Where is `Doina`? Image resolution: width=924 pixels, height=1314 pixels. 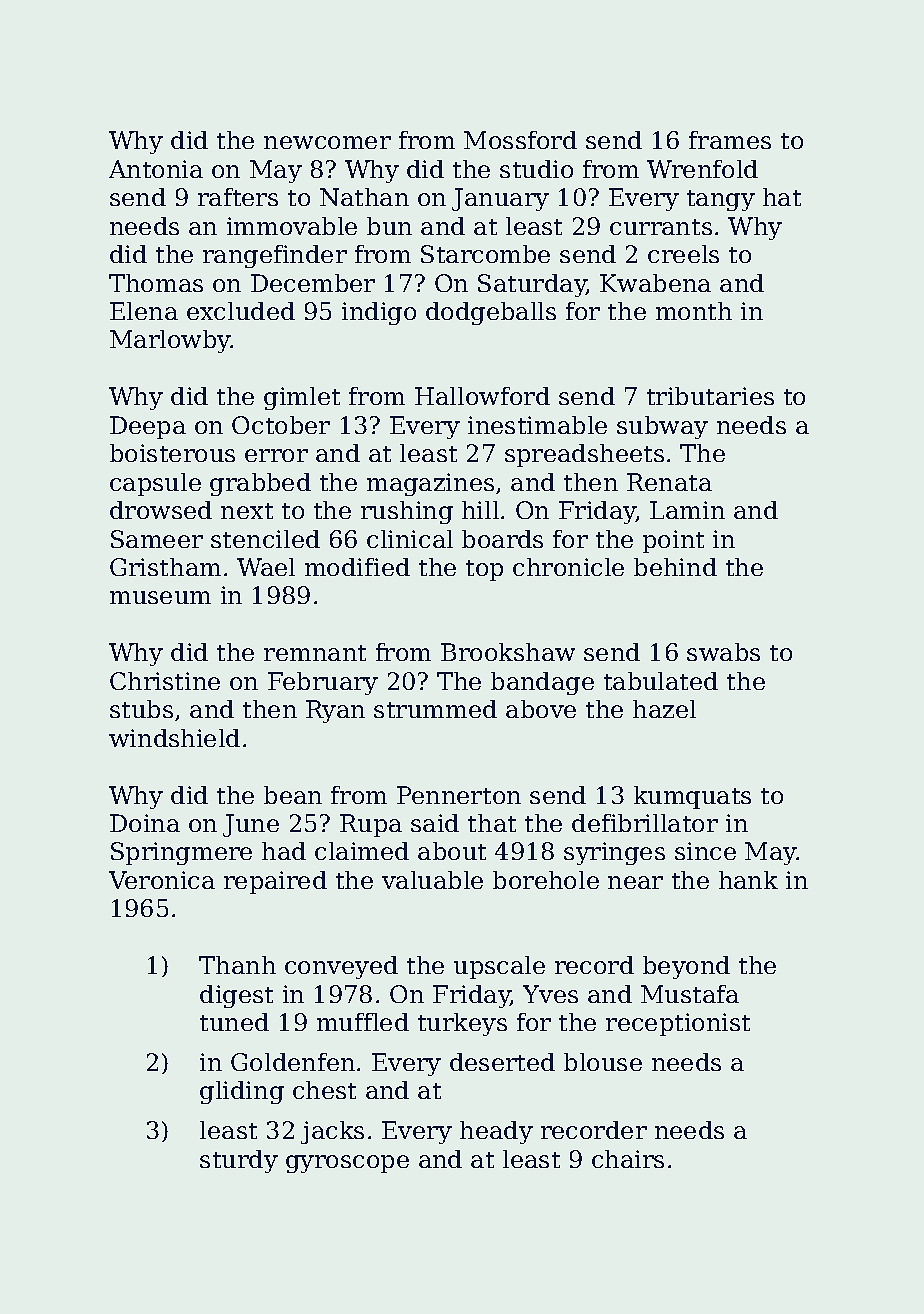
Doina is located at coordinates (145, 823).
